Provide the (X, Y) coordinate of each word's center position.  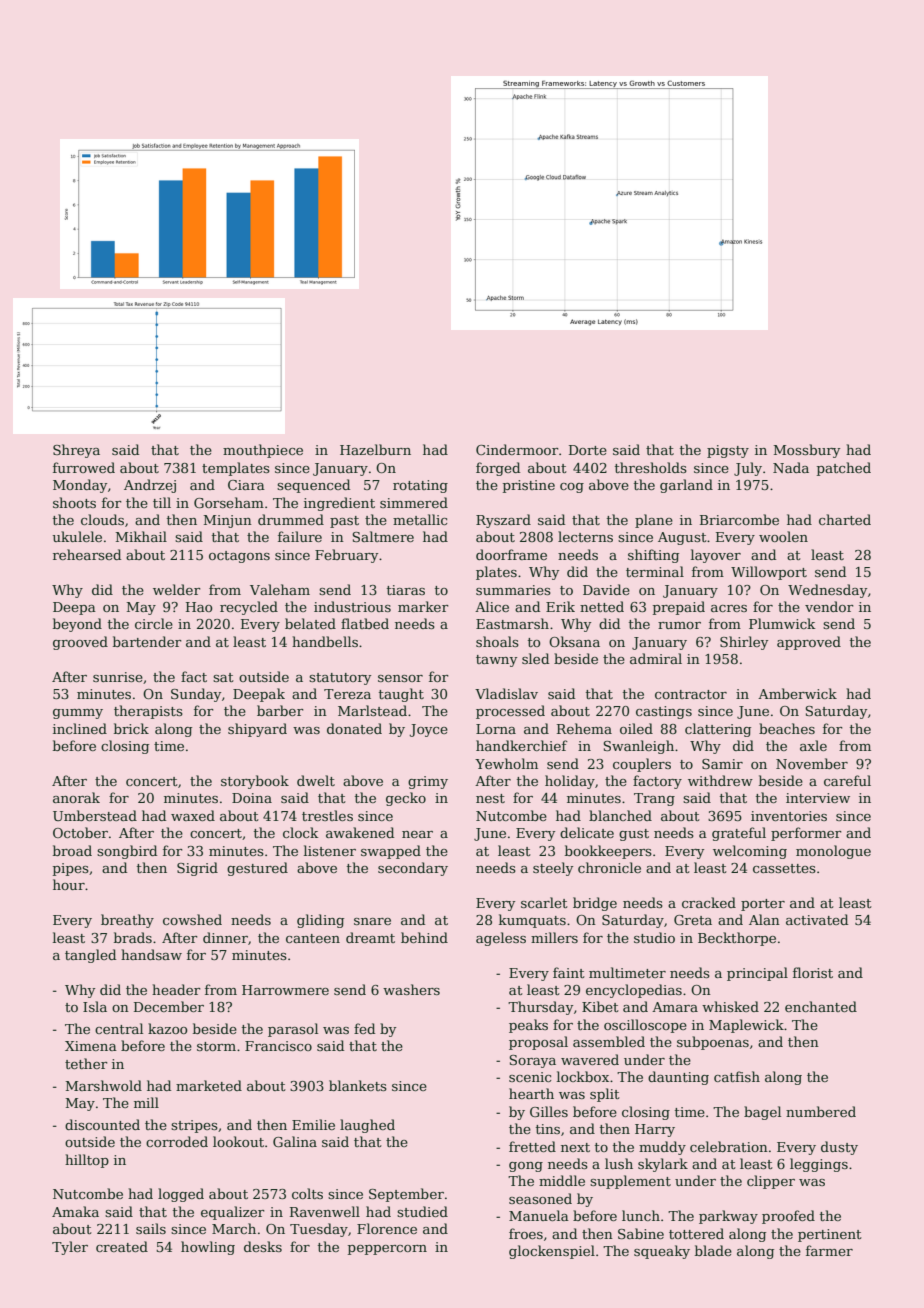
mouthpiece (263, 451)
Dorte (588, 450)
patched (844, 469)
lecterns (585, 536)
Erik (560, 606)
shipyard (257, 730)
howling (208, 1248)
